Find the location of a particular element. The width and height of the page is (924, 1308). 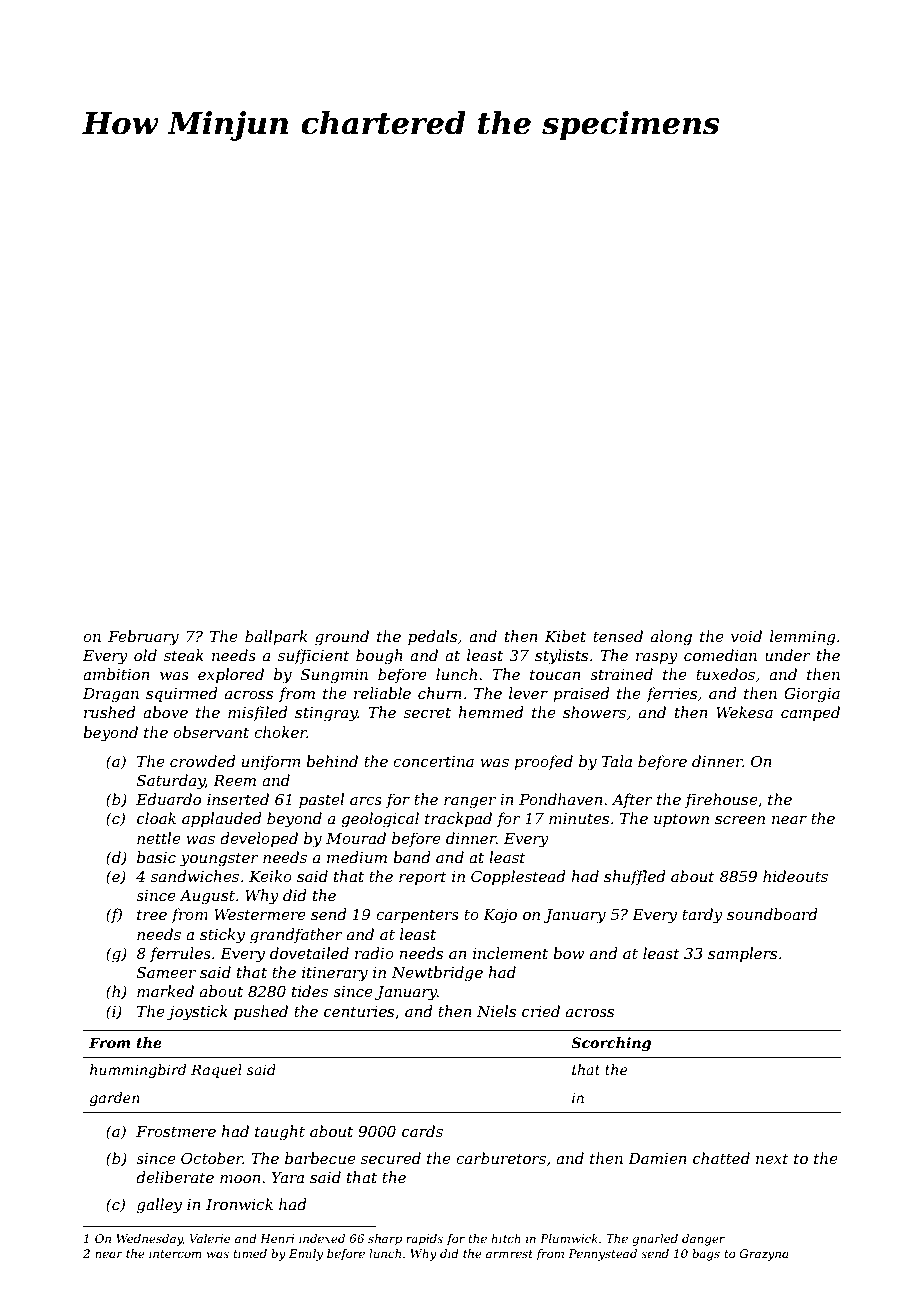

centuries is located at coordinates (359, 1011).
